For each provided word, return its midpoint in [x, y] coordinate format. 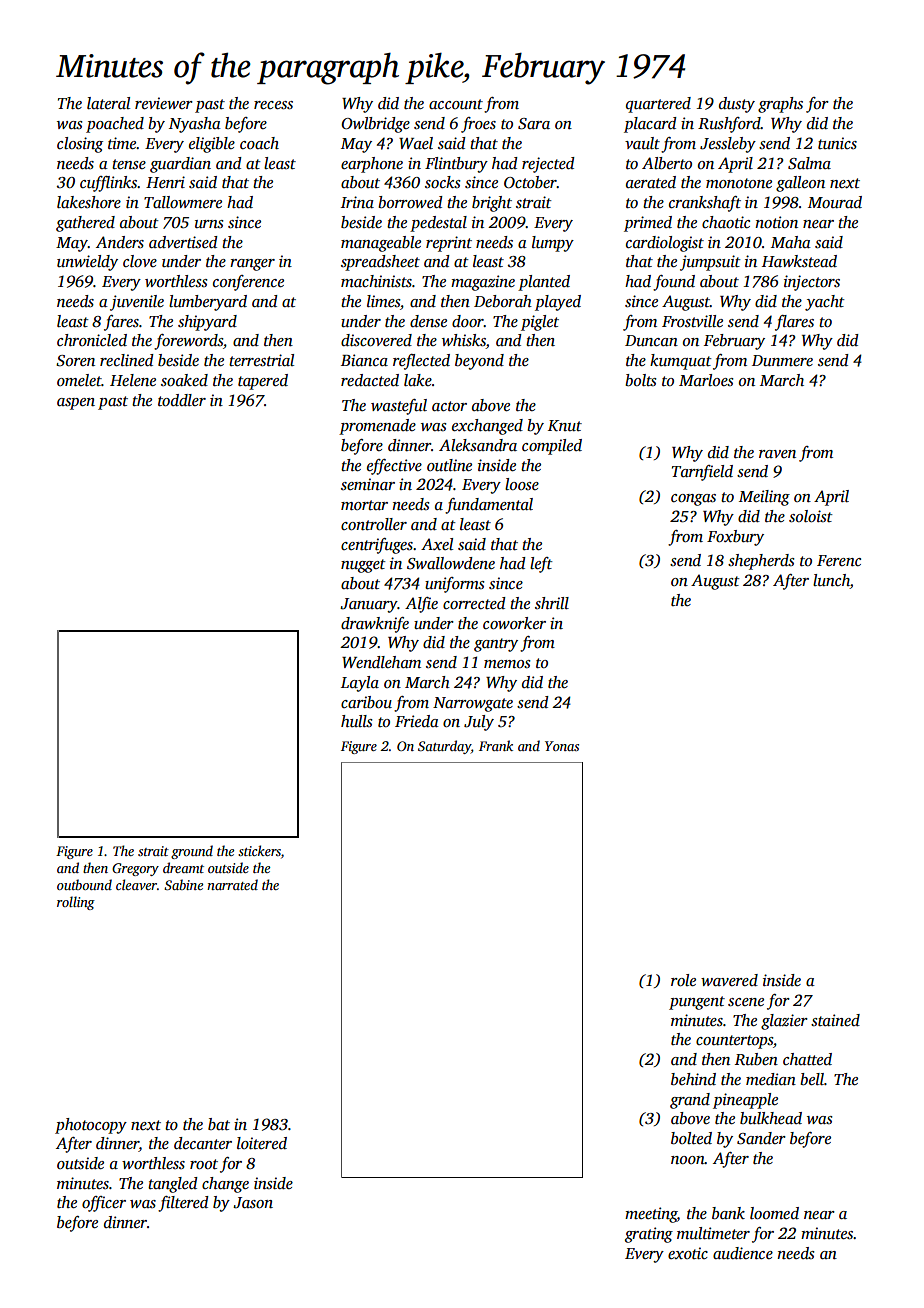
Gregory [135, 869]
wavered [729, 980]
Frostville [692, 321]
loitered [262, 1143]
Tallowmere [183, 202]
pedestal [438, 224]
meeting [651, 1215]
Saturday [444, 747]
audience [743, 1253]
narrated [232, 884]
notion [776, 222]
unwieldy [87, 263]
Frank [496, 745]
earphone [372, 165]
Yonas [562, 746]
